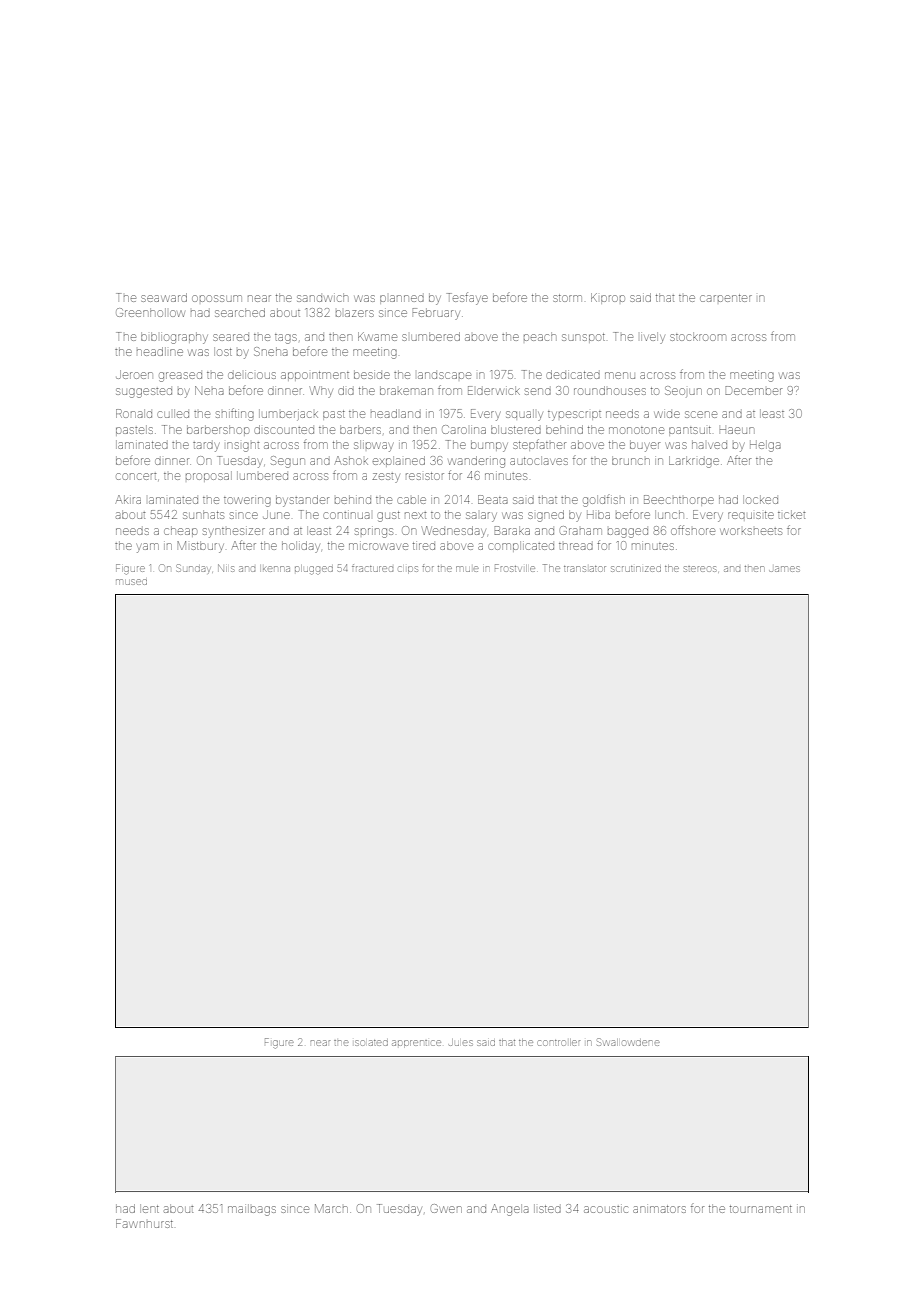 This page has width=924, height=1308. I want to click on planned, so click(402, 299).
